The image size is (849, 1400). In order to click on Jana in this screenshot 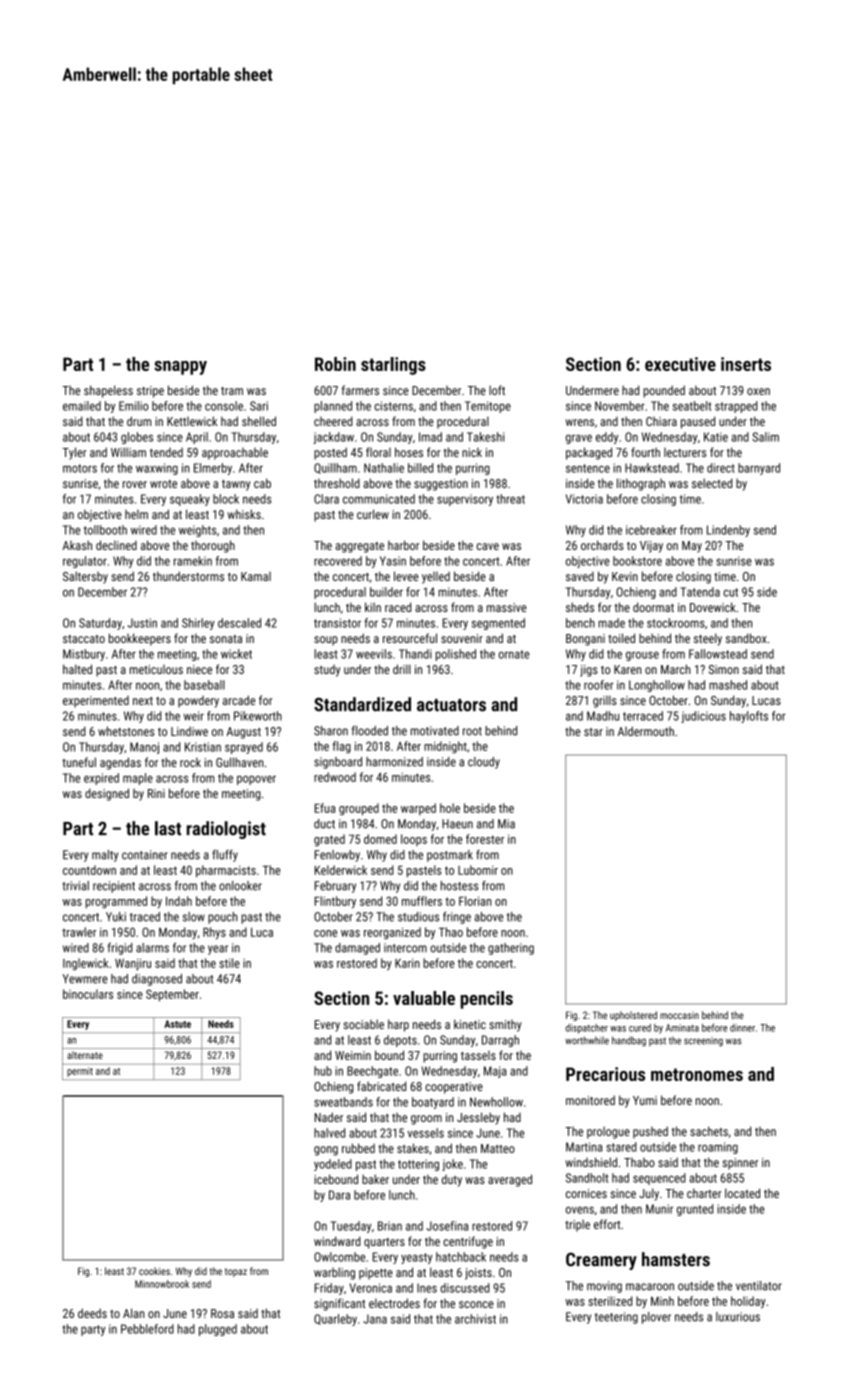, I will do `click(375, 1319)`.
